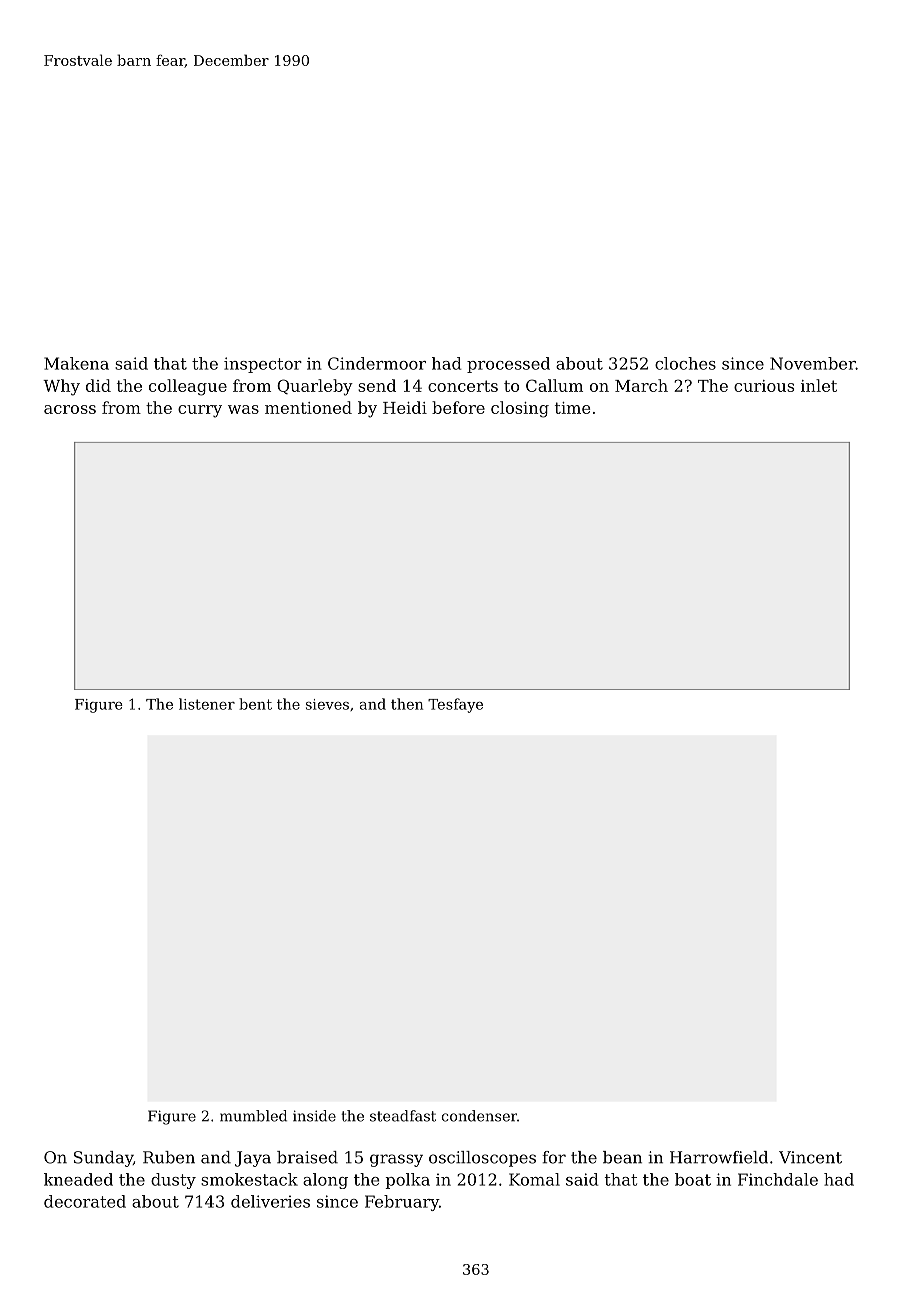  What do you see at coordinates (327, 704) in the document?
I see `sieves` at bounding box center [327, 704].
